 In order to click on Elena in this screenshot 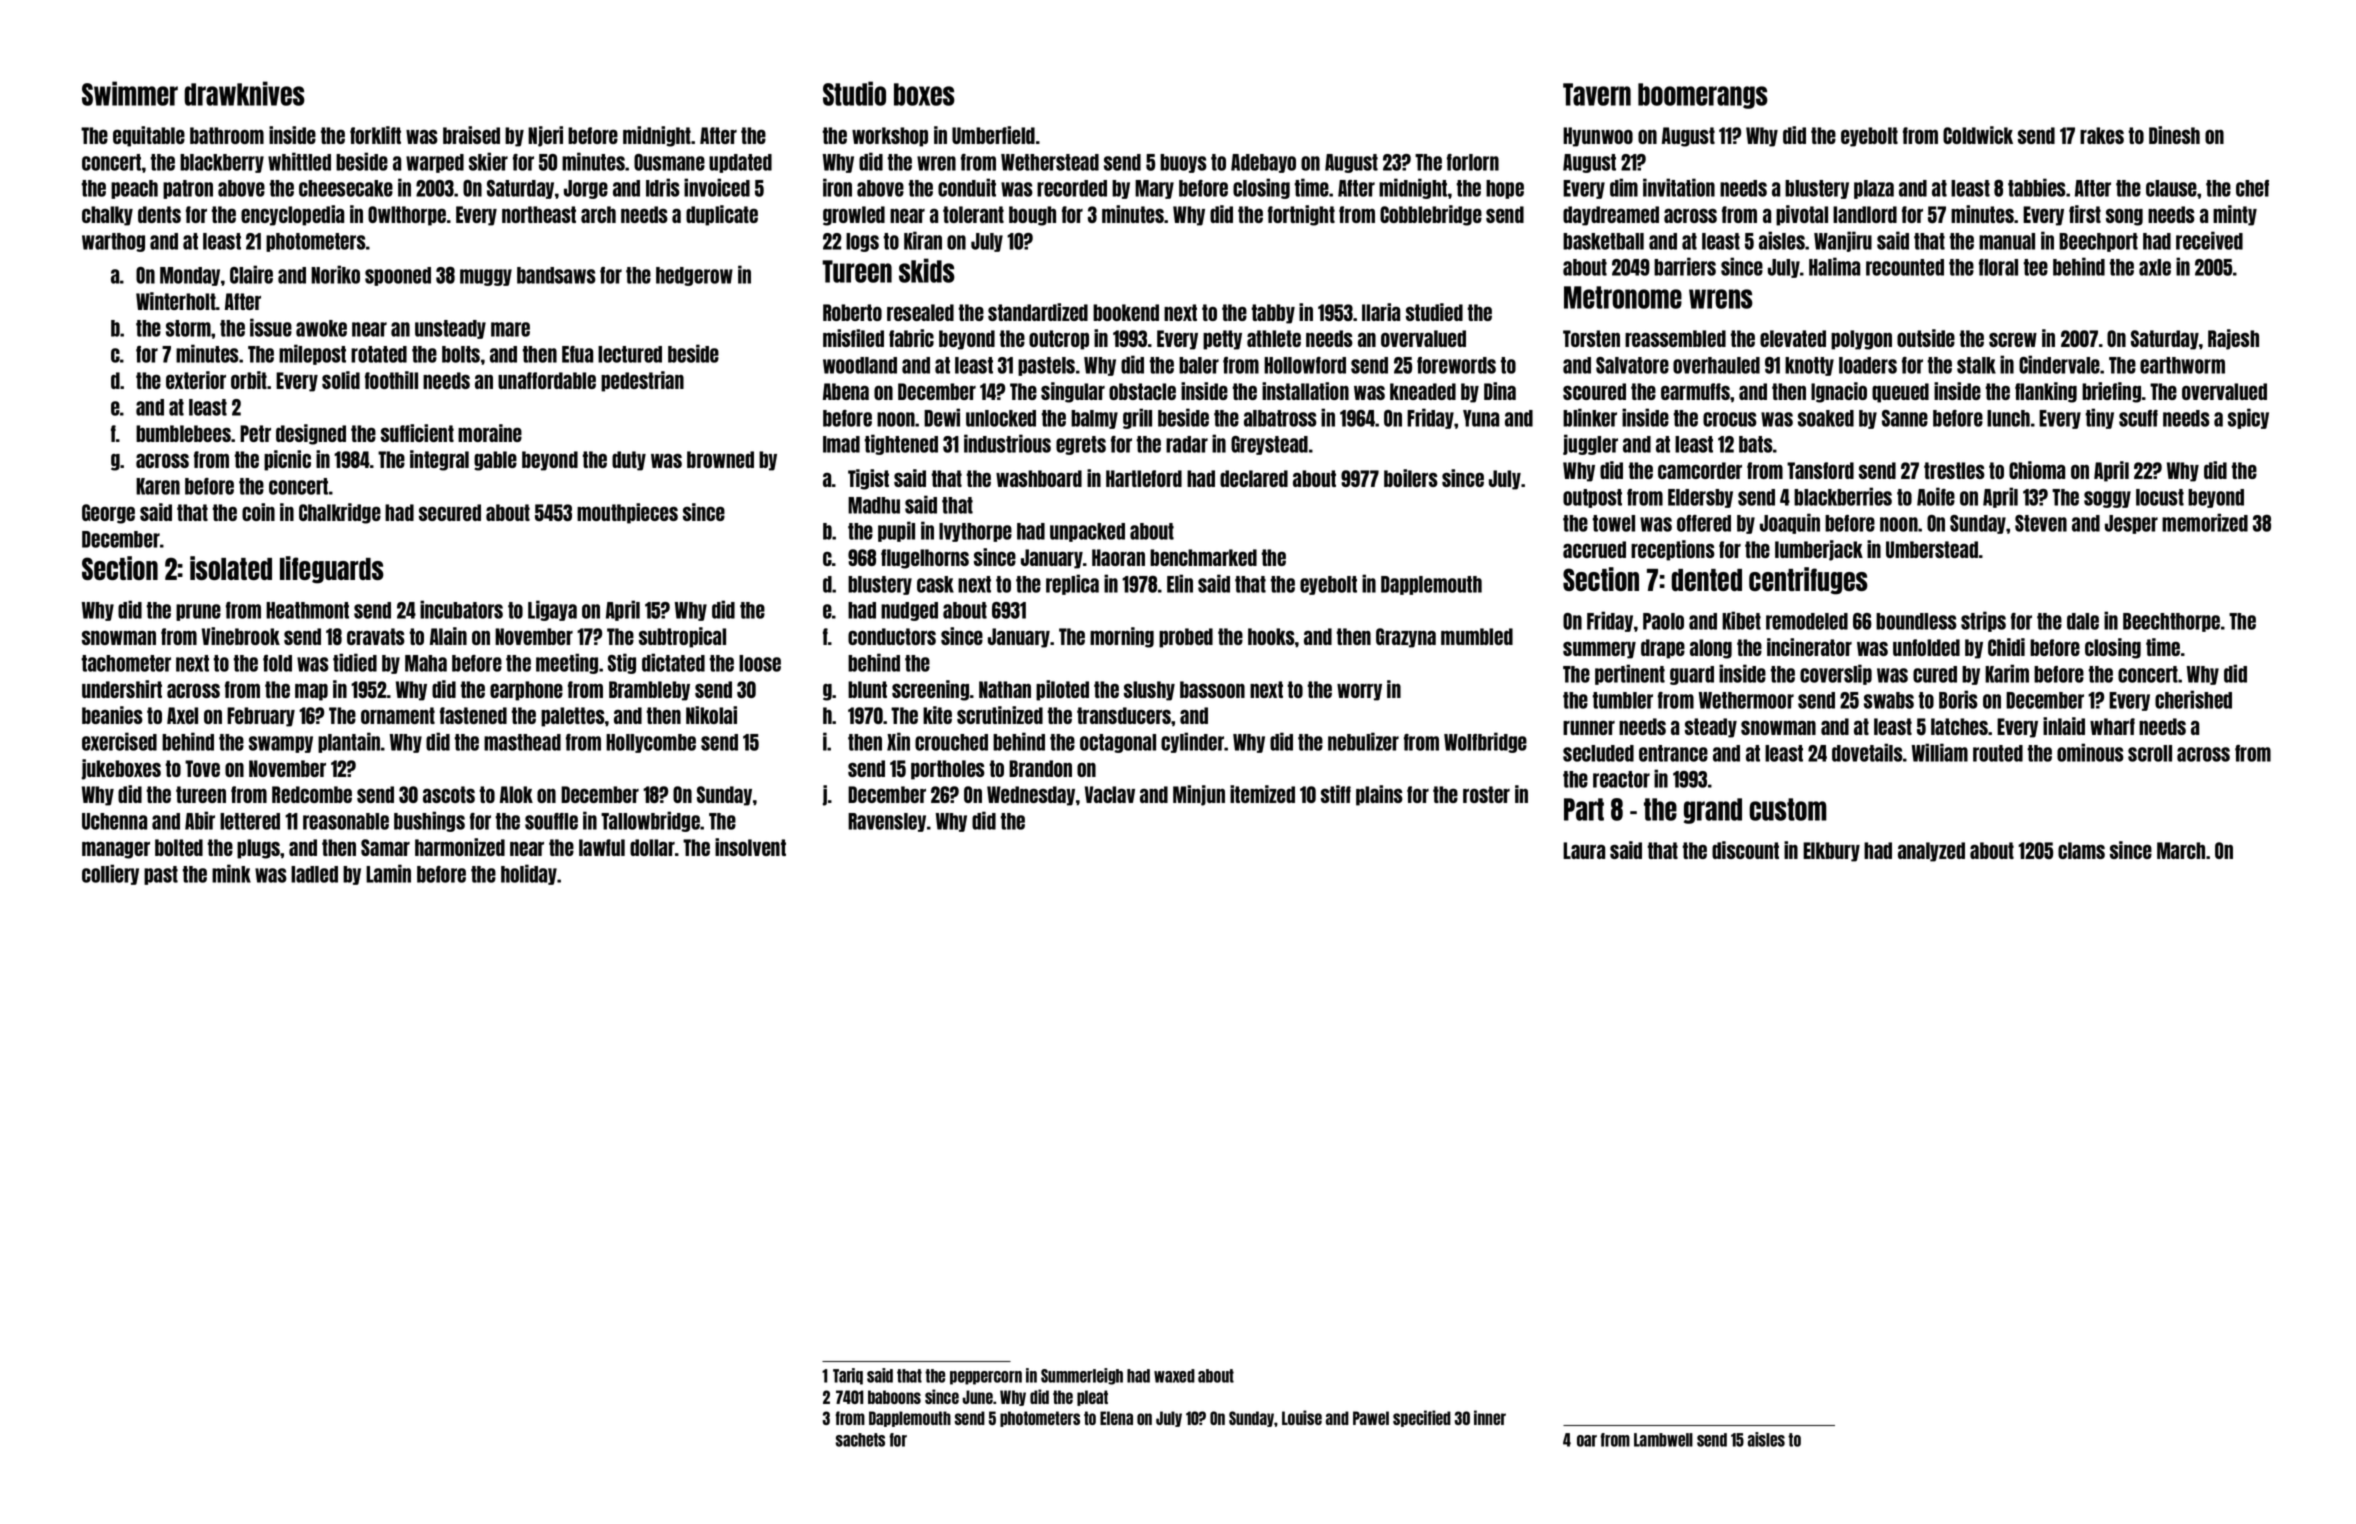, I will do `click(1116, 1418)`.
